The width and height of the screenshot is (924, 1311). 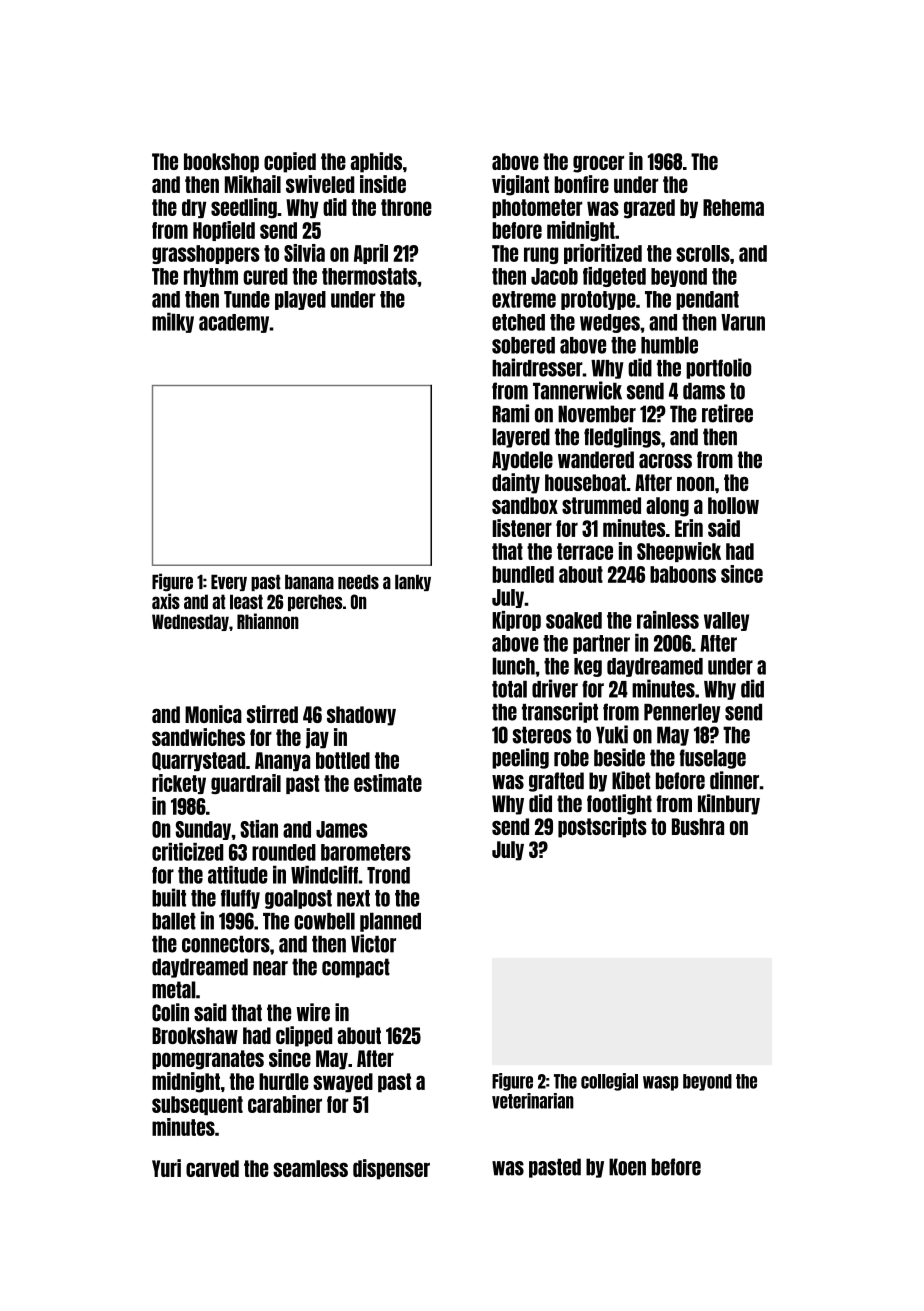 I want to click on bundled, so click(x=523, y=574).
